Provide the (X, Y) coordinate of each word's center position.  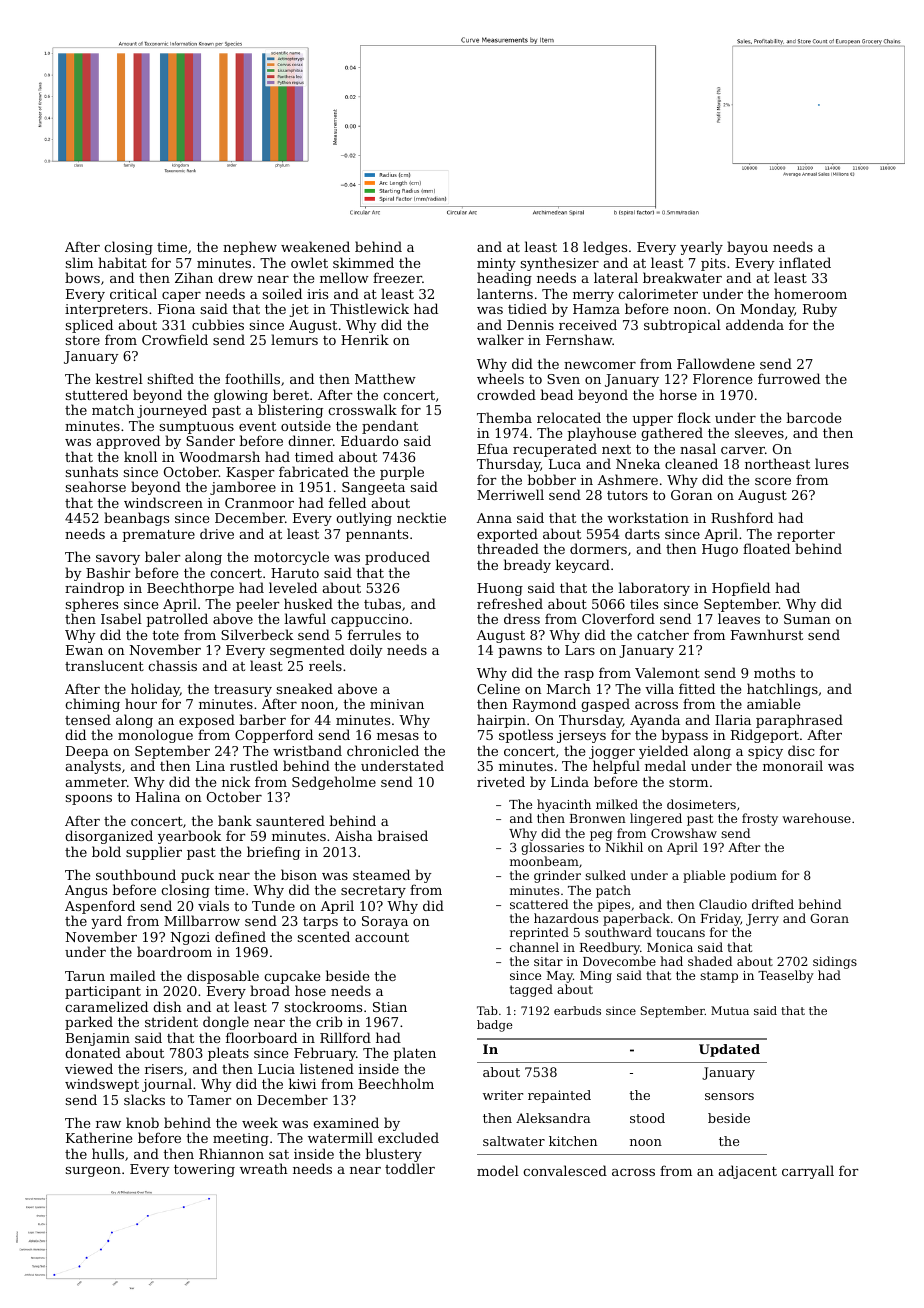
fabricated (314, 471)
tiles (644, 603)
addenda (755, 324)
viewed (89, 1068)
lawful (305, 618)
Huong (500, 589)
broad (270, 990)
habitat (122, 262)
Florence (722, 378)
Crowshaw (684, 833)
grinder (557, 876)
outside (306, 425)
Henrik (365, 339)
